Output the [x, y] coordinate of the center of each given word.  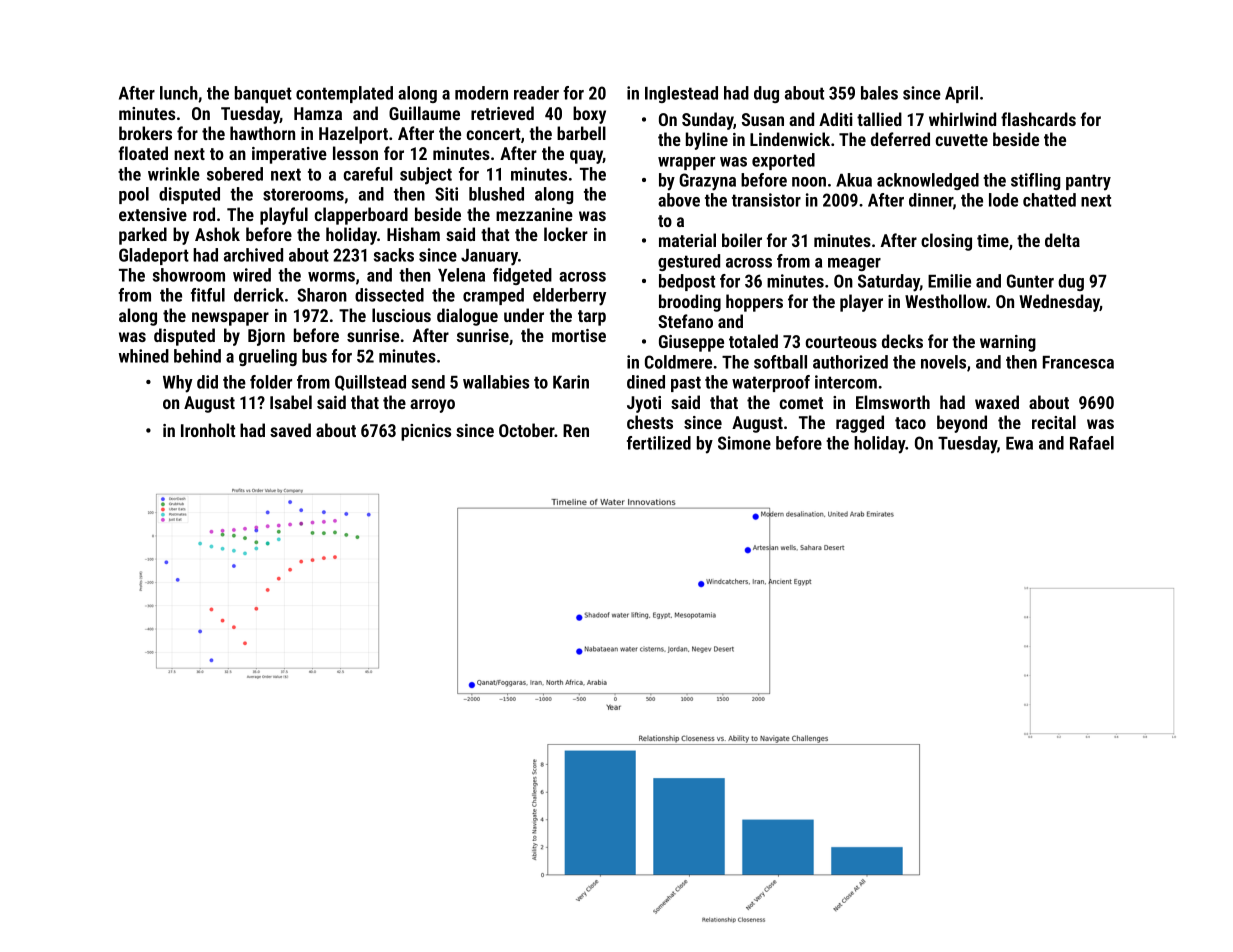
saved [290, 430]
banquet [263, 94]
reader [536, 93]
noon [809, 182]
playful [284, 216]
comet [801, 403]
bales [879, 93]
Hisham [413, 234]
